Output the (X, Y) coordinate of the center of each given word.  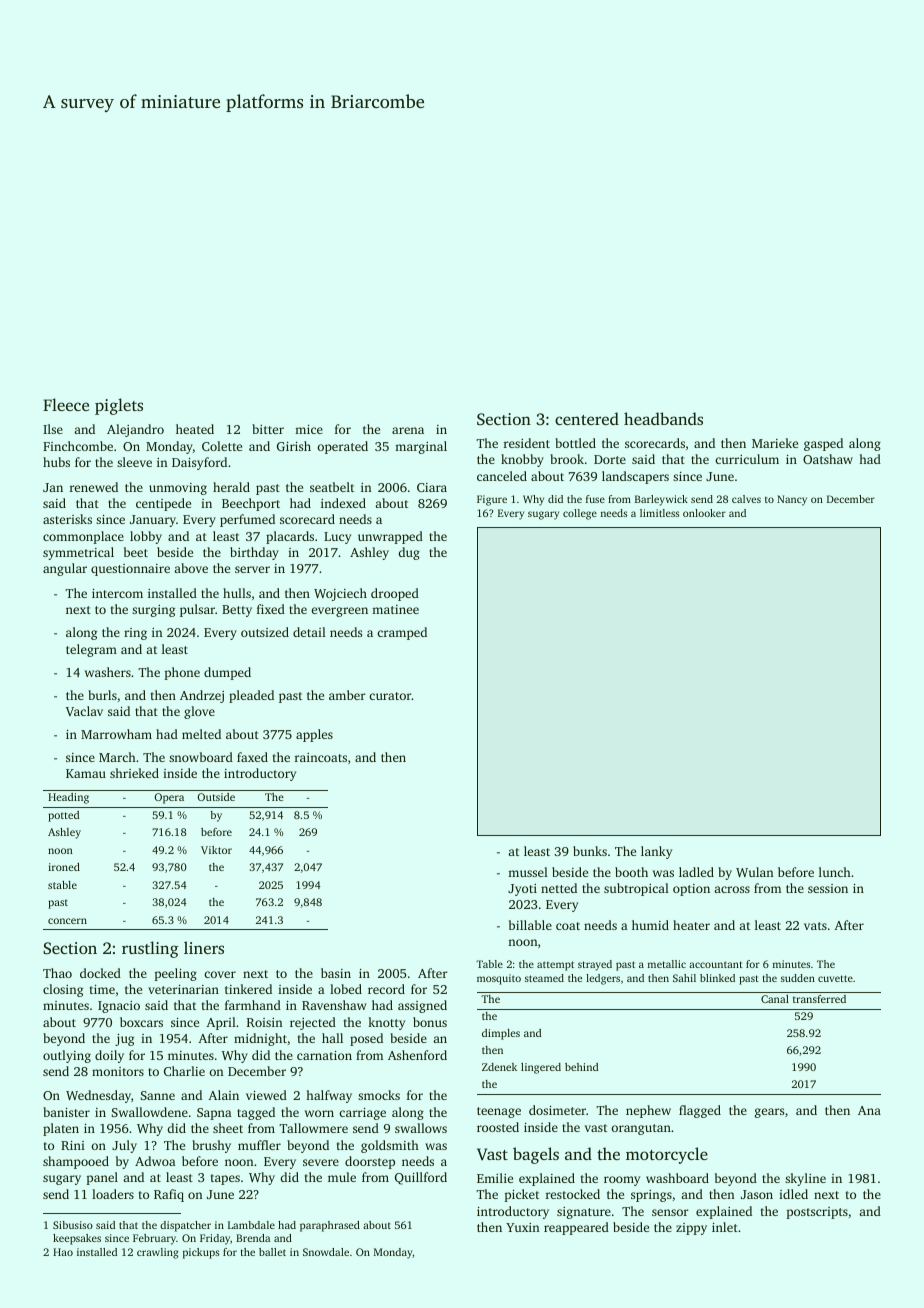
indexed (343, 503)
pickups (201, 1253)
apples (314, 735)
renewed (94, 487)
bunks (590, 851)
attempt (555, 966)
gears (769, 1113)
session (828, 888)
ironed (64, 867)
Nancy (792, 500)
